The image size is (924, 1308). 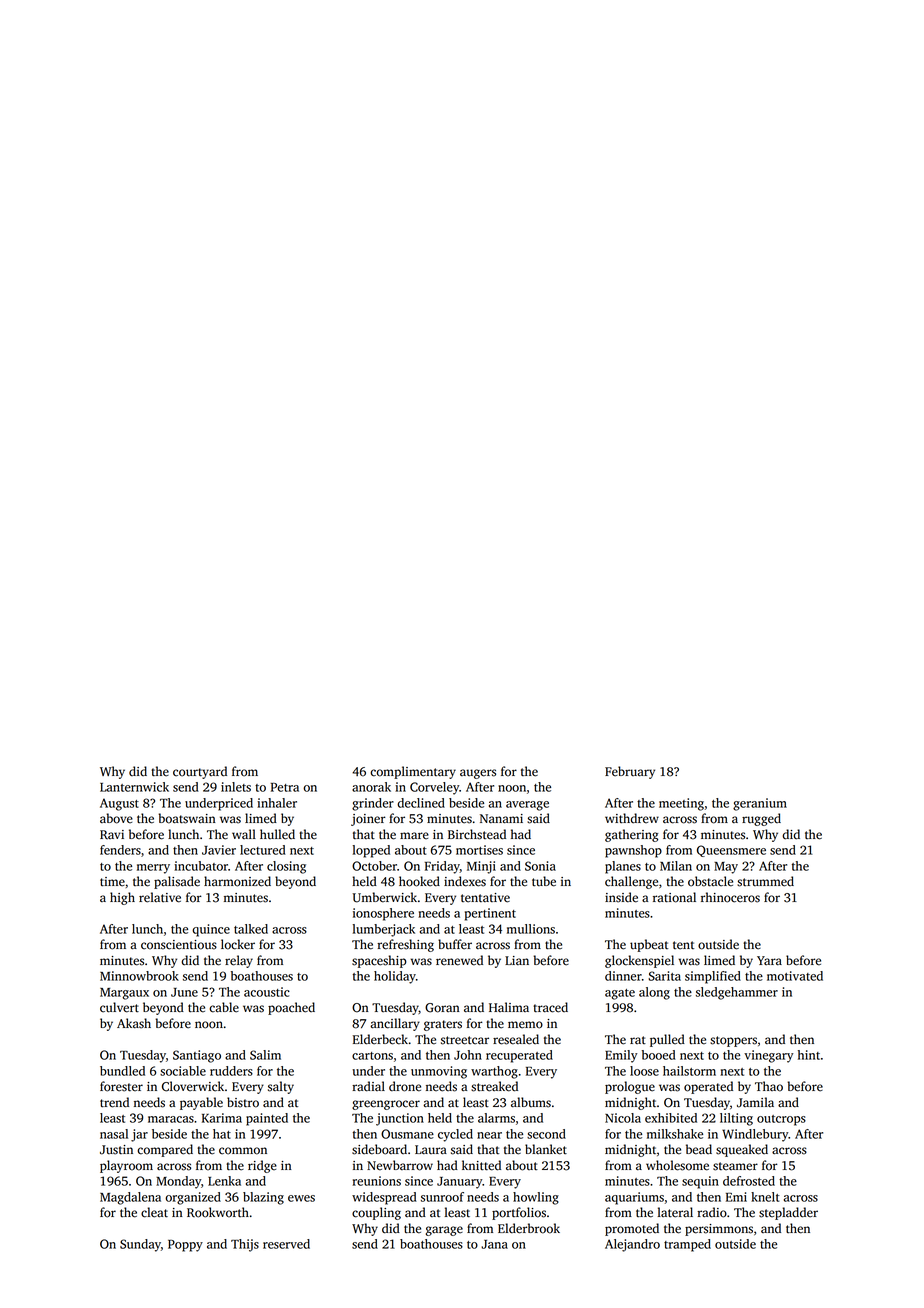 I want to click on inhaler, so click(x=277, y=803).
